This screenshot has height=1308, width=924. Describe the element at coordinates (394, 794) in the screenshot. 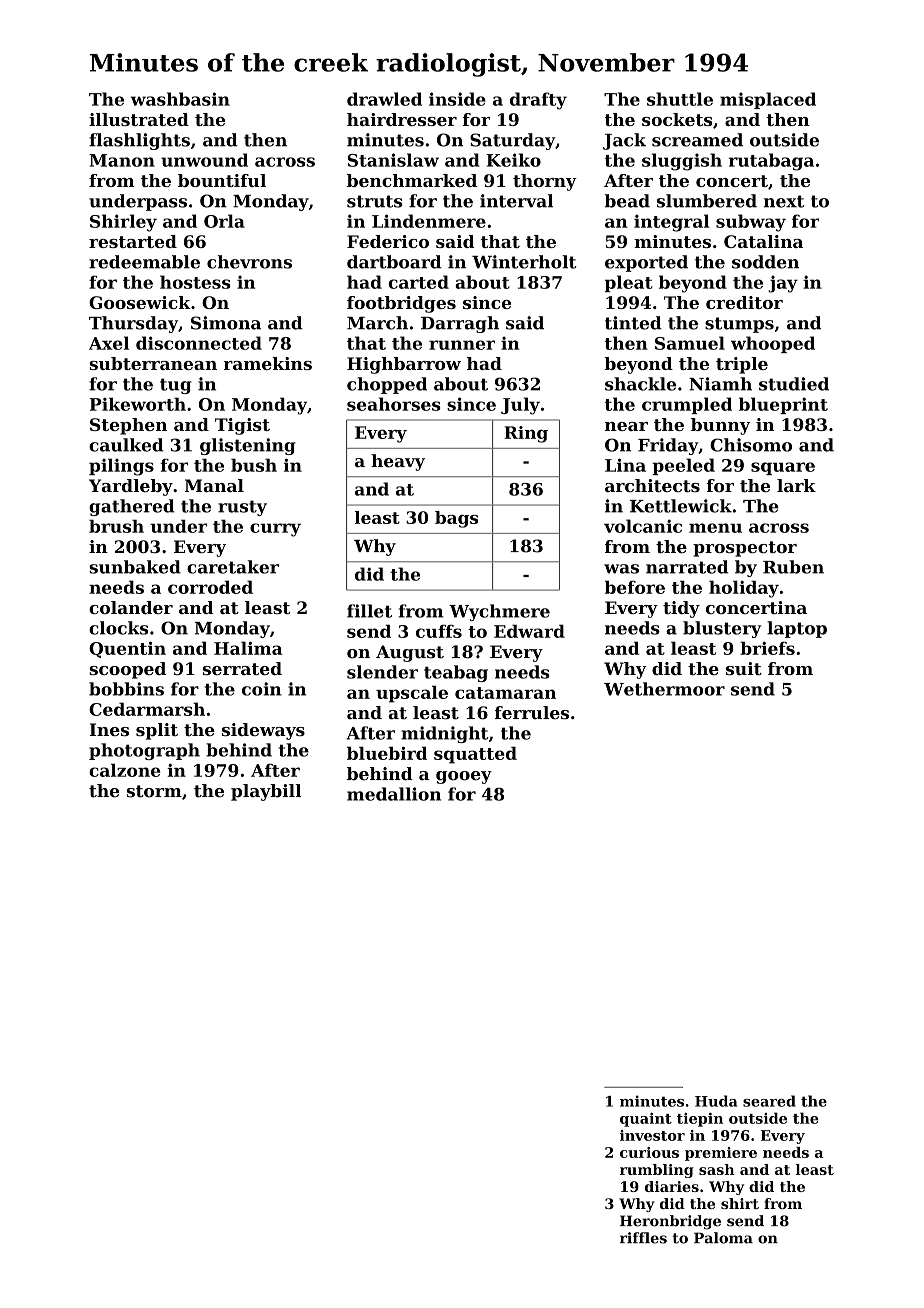

I see `medallion` at that location.
